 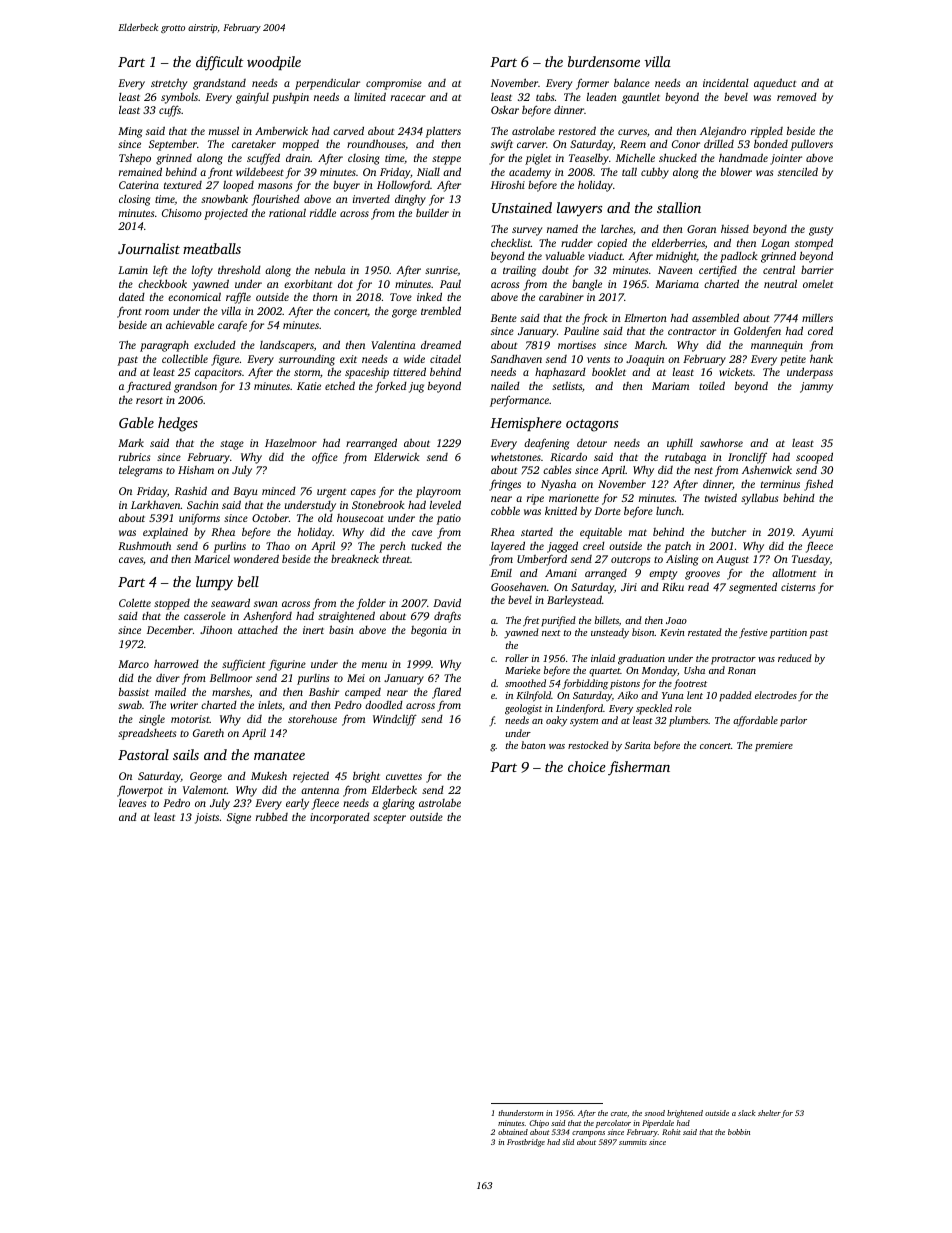 I want to click on obtained, so click(x=513, y=1132).
